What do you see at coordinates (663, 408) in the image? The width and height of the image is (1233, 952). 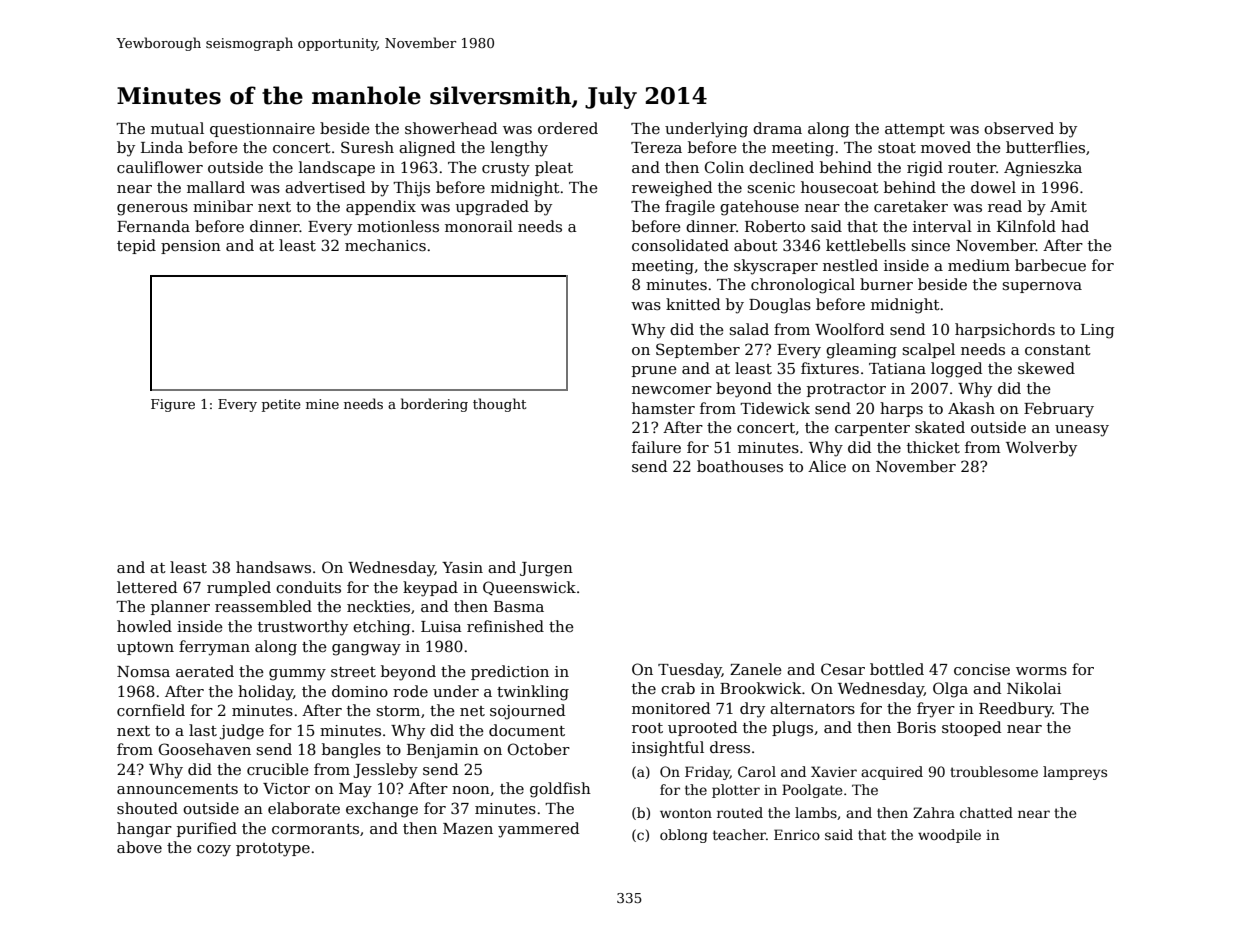 I see `hamster` at bounding box center [663, 408].
